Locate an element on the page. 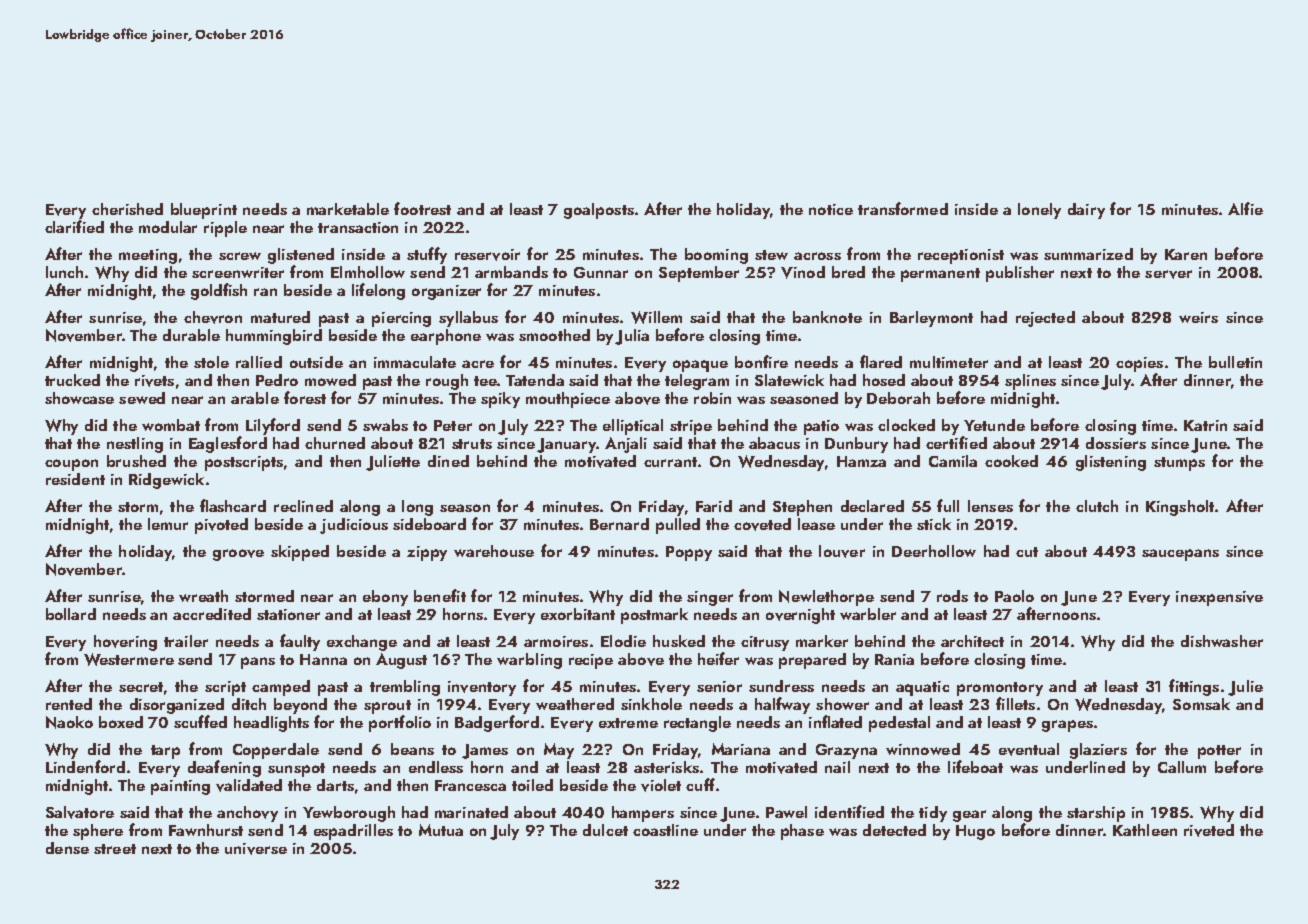  goalposts is located at coordinates (599, 211).
